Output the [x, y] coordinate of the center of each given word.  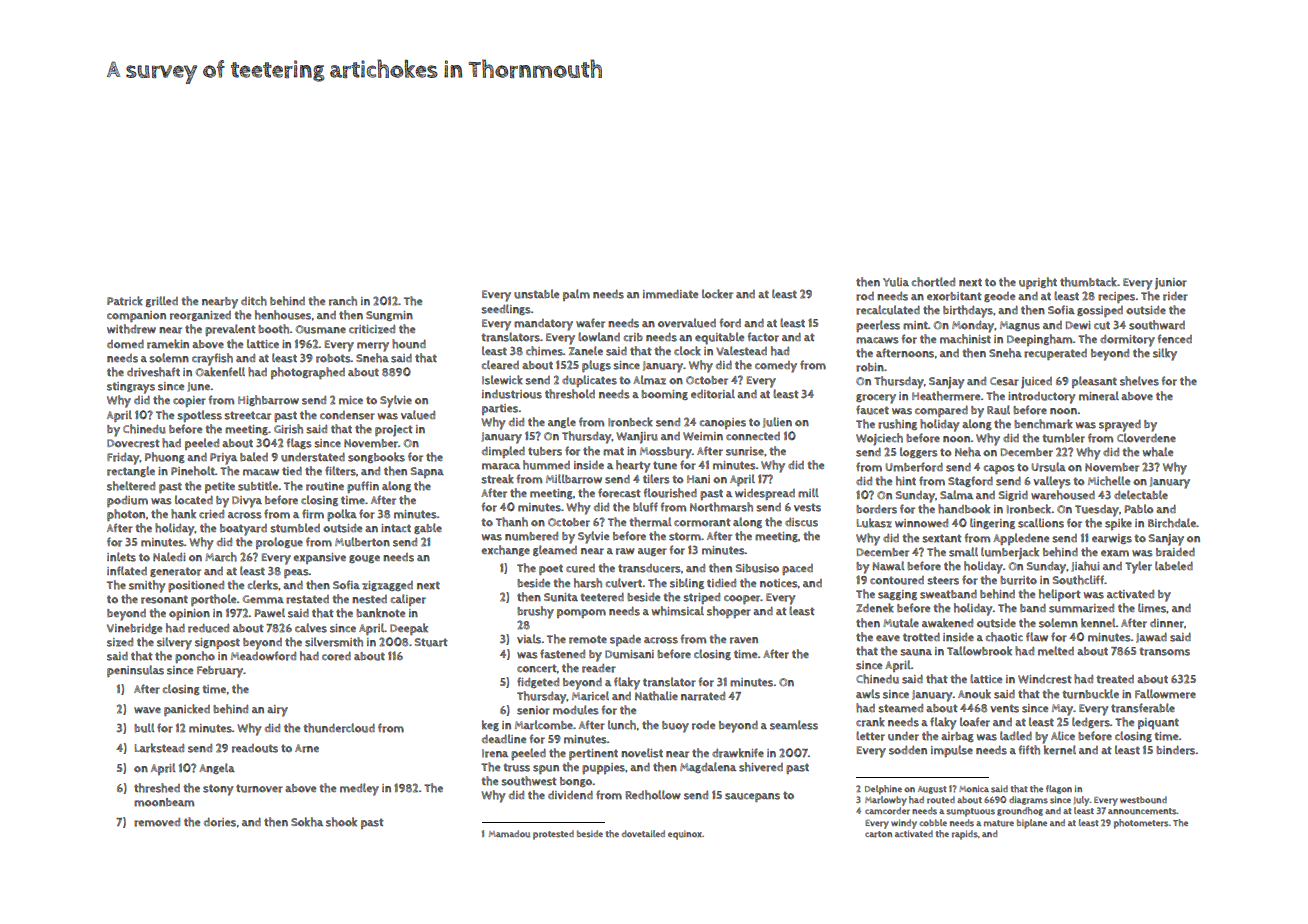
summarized [1081, 608]
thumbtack [1088, 282]
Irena [495, 753]
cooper [742, 599]
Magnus [1020, 326]
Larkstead [159, 748]
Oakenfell [220, 372]
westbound [1143, 800]
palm [576, 295]
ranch [343, 301]
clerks [263, 585]
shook [341, 822]
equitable [719, 338]
